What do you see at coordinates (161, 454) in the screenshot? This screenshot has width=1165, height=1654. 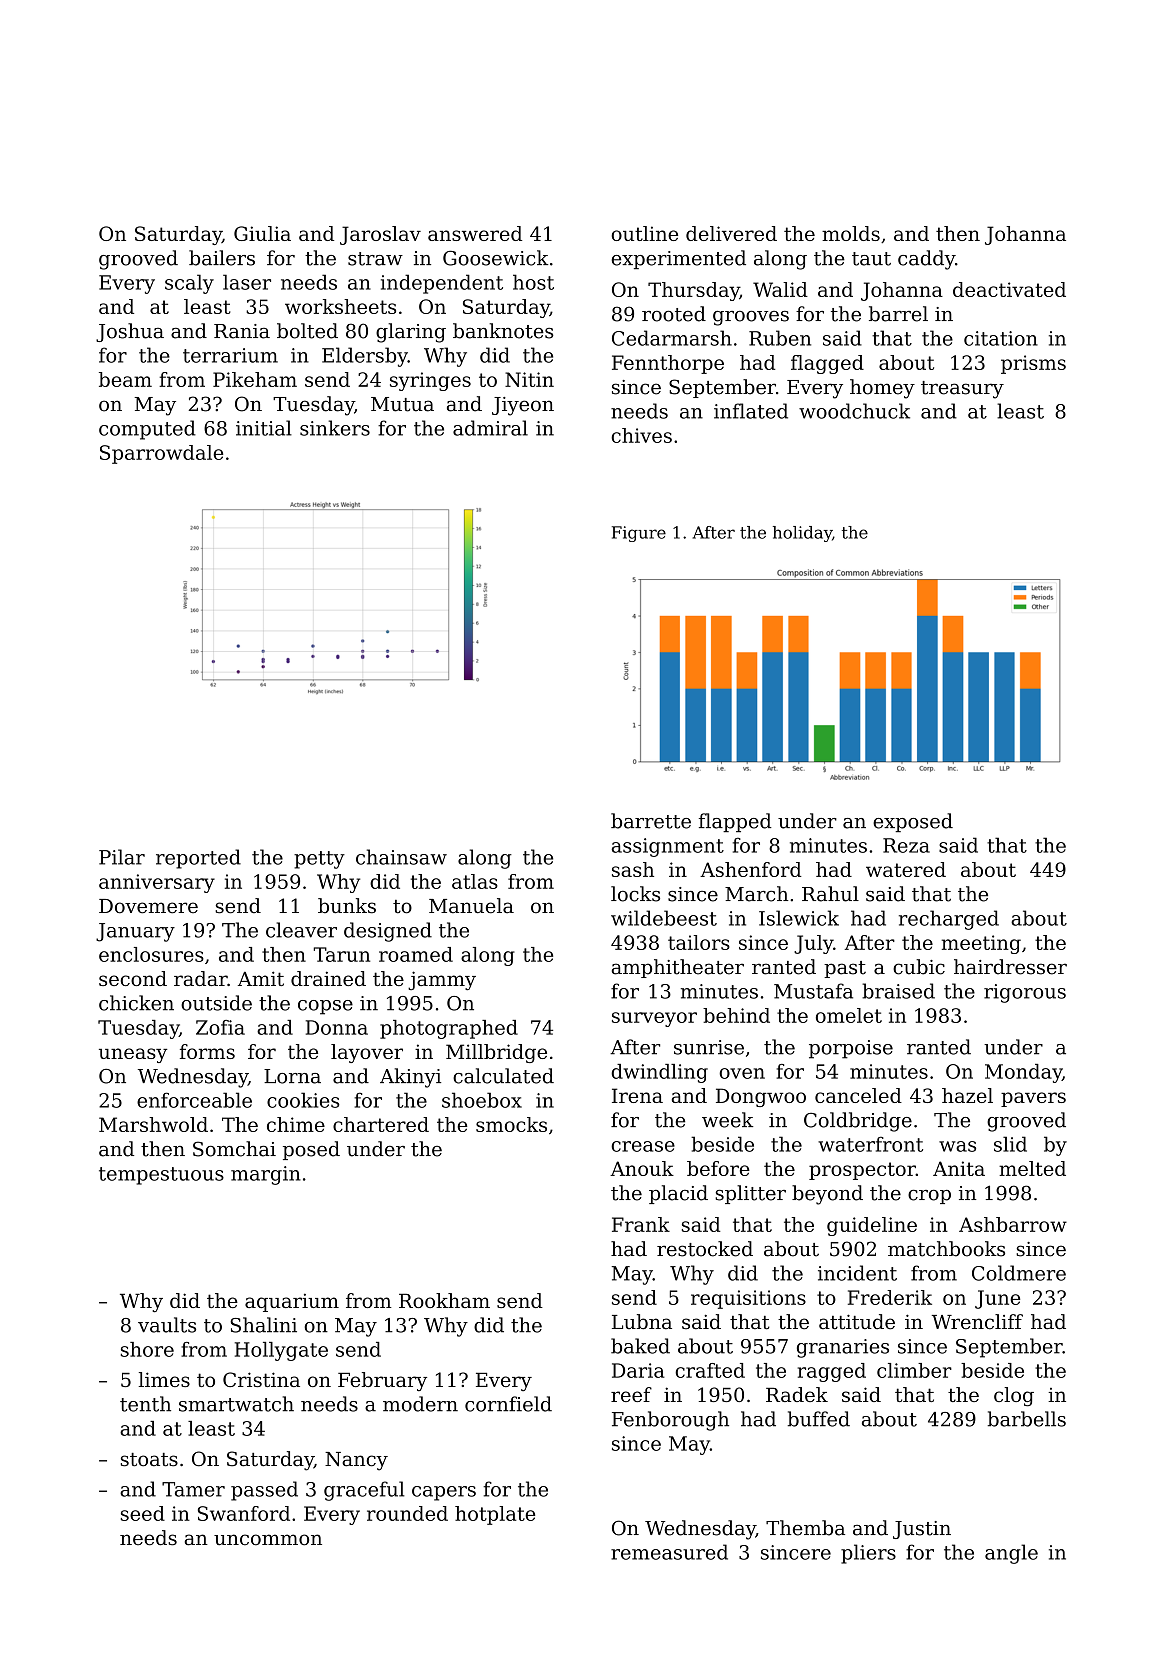 I see `Sparrowdale` at bounding box center [161, 454].
